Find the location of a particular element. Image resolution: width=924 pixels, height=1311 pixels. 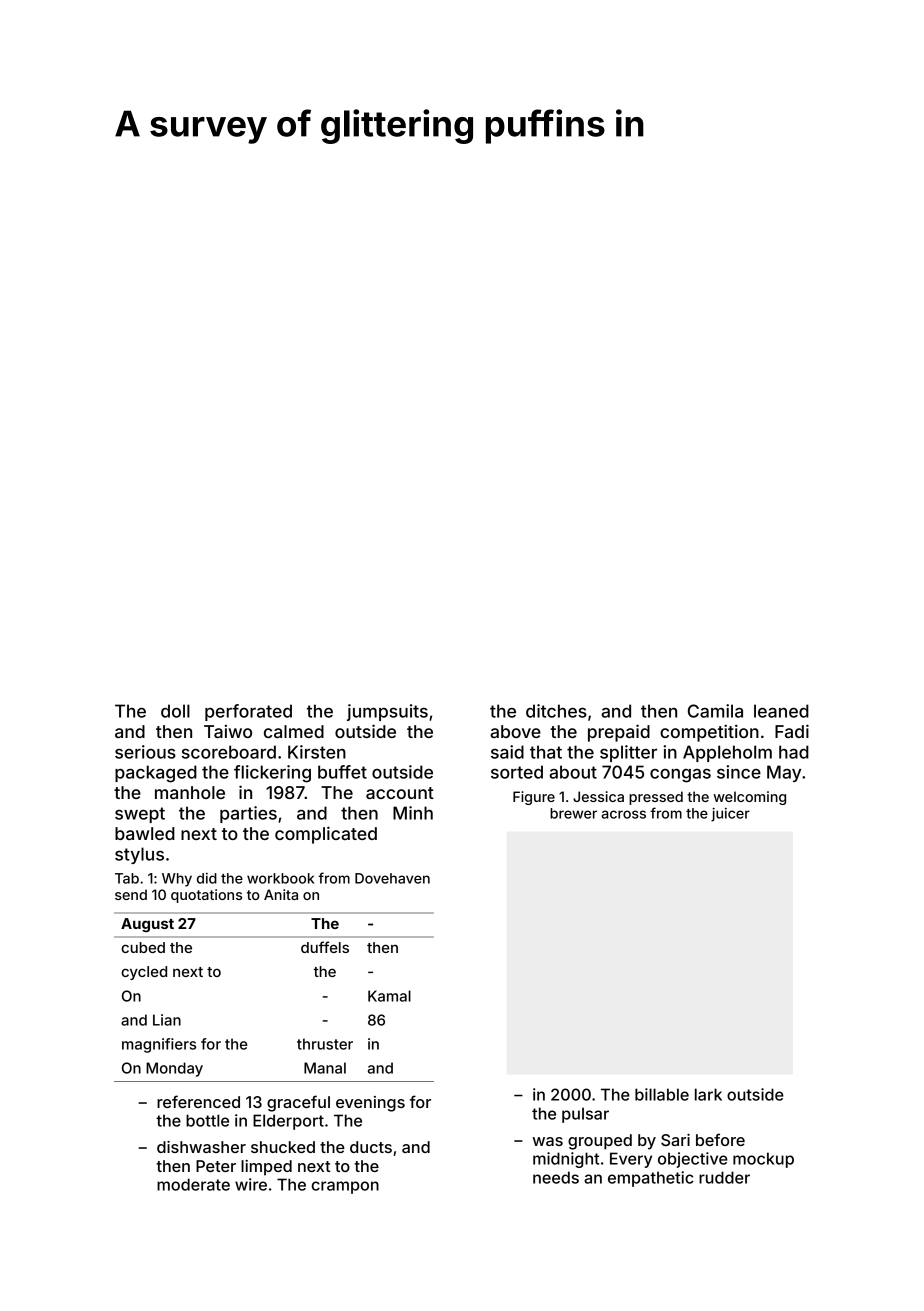

sorted is located at coordinates (517, 772).
